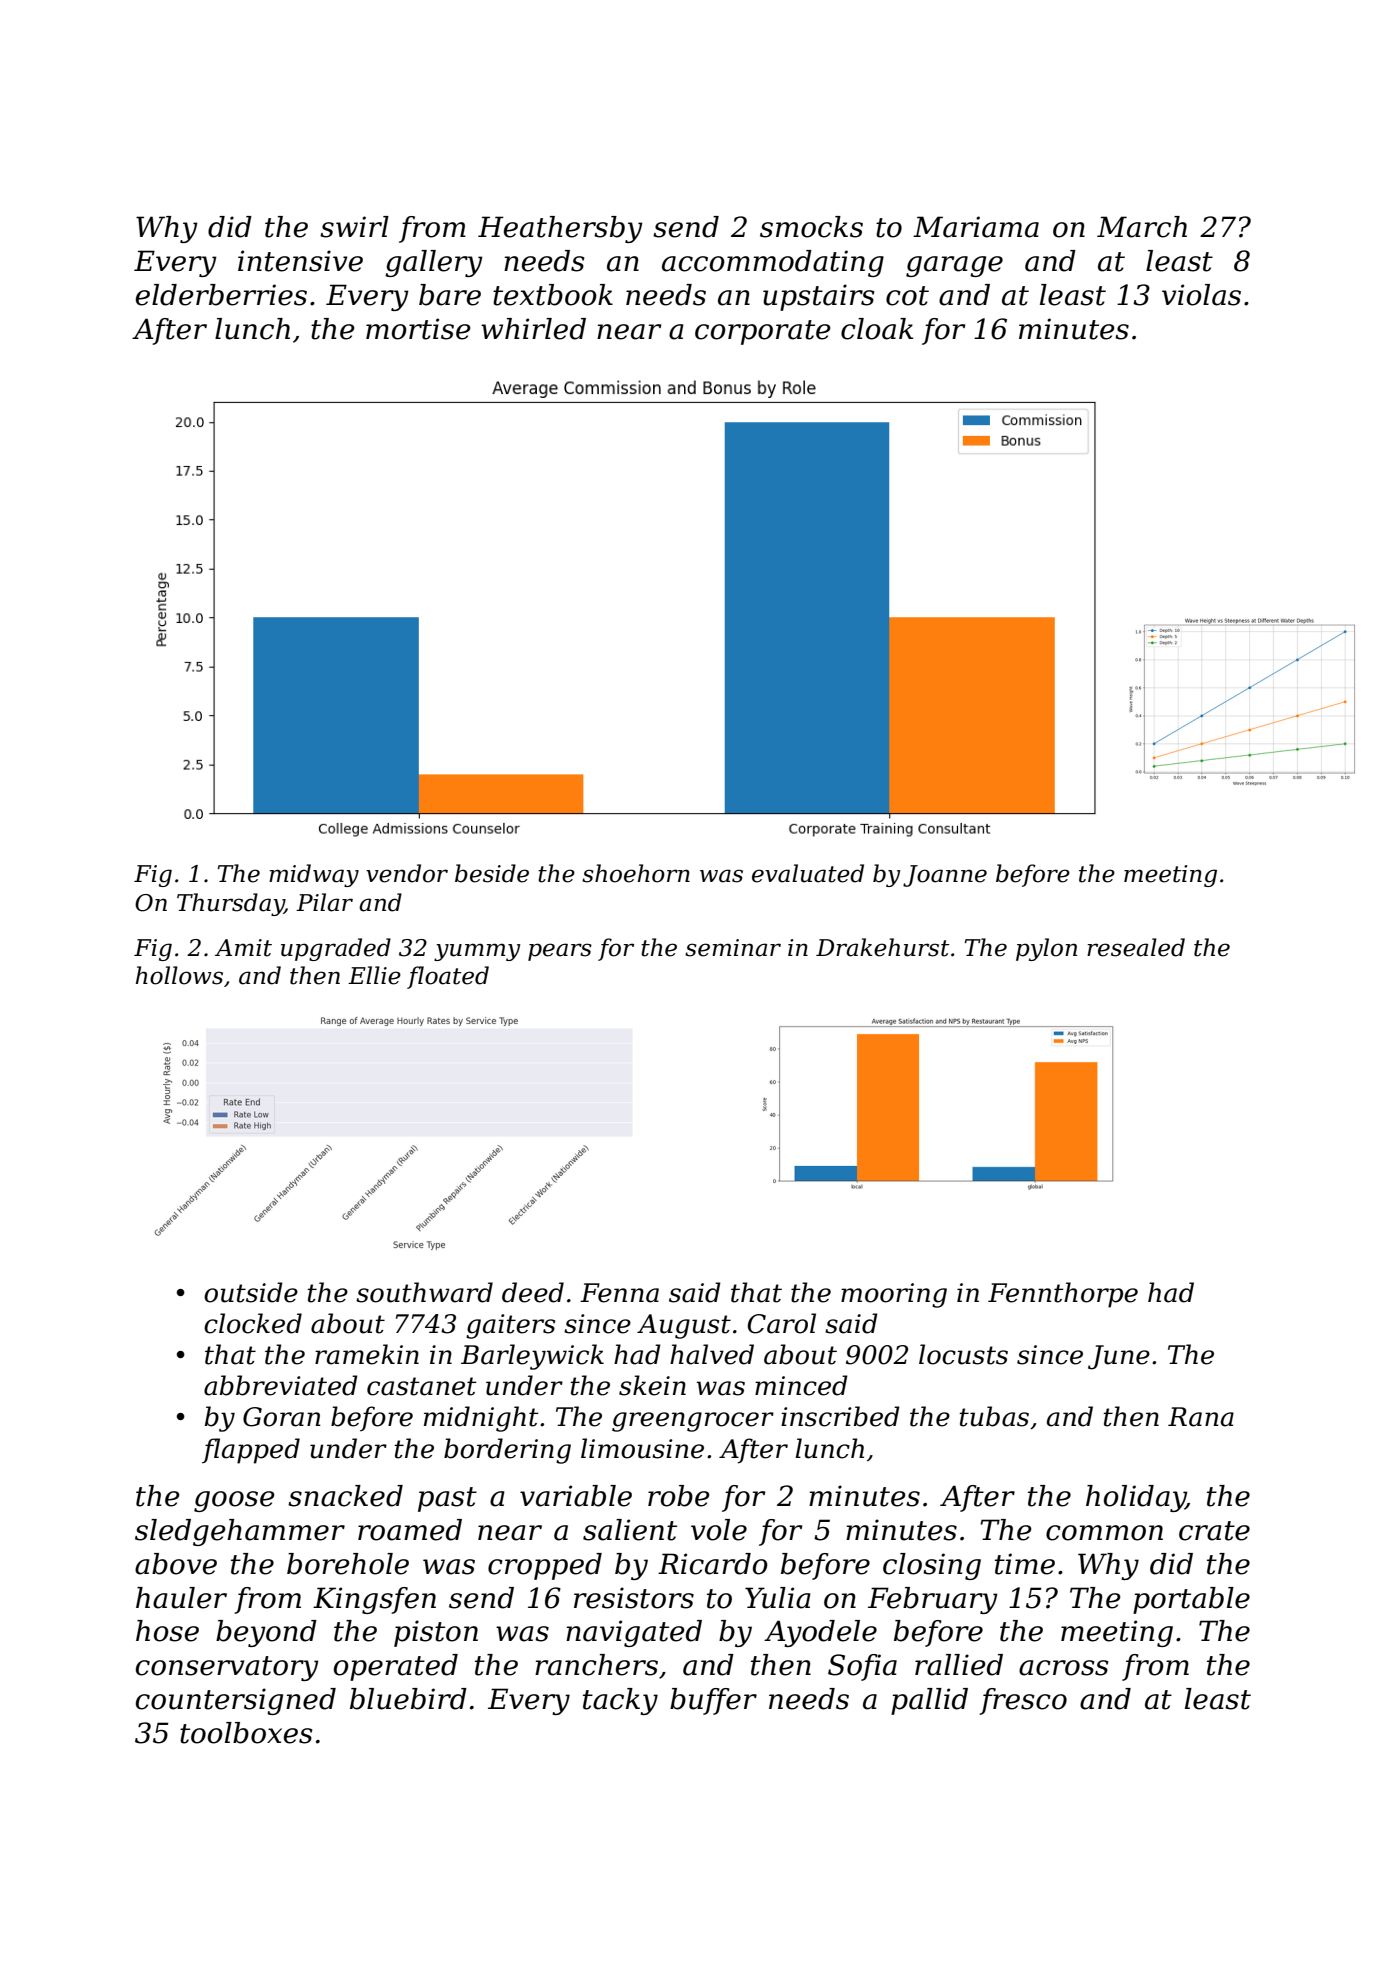  What do you see at coordinates (1046, 949) in the image?
I see `pylon` at bounding box center [1046, 949].
